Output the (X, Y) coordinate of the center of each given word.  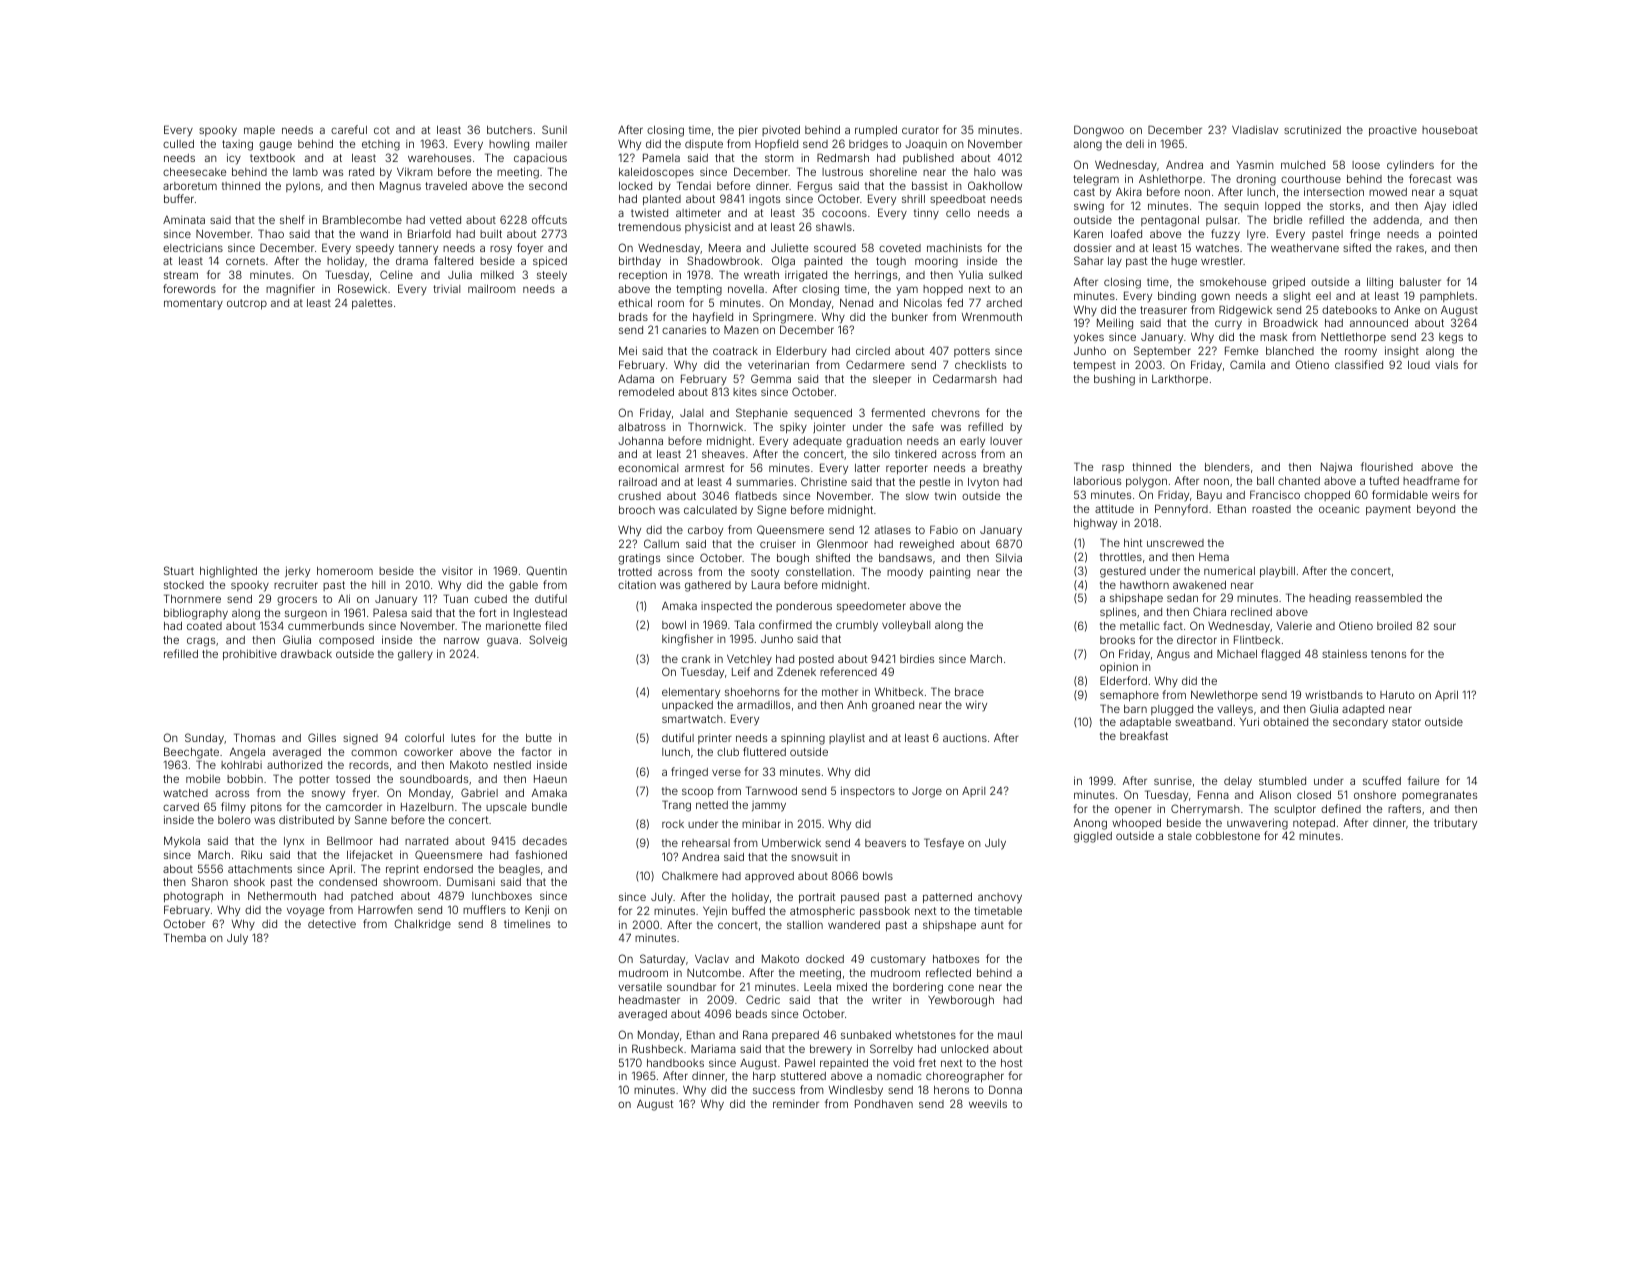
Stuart (179, 570)
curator (920, 130)
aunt (992, 925)
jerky (297, 572)
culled (178, 144)
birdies (917, 658)
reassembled (1388, 598)
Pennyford (1181, 510)
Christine (824, 481)
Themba (185, 937)
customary (898, 960)
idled (1465, 205)
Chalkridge (423, 925)
